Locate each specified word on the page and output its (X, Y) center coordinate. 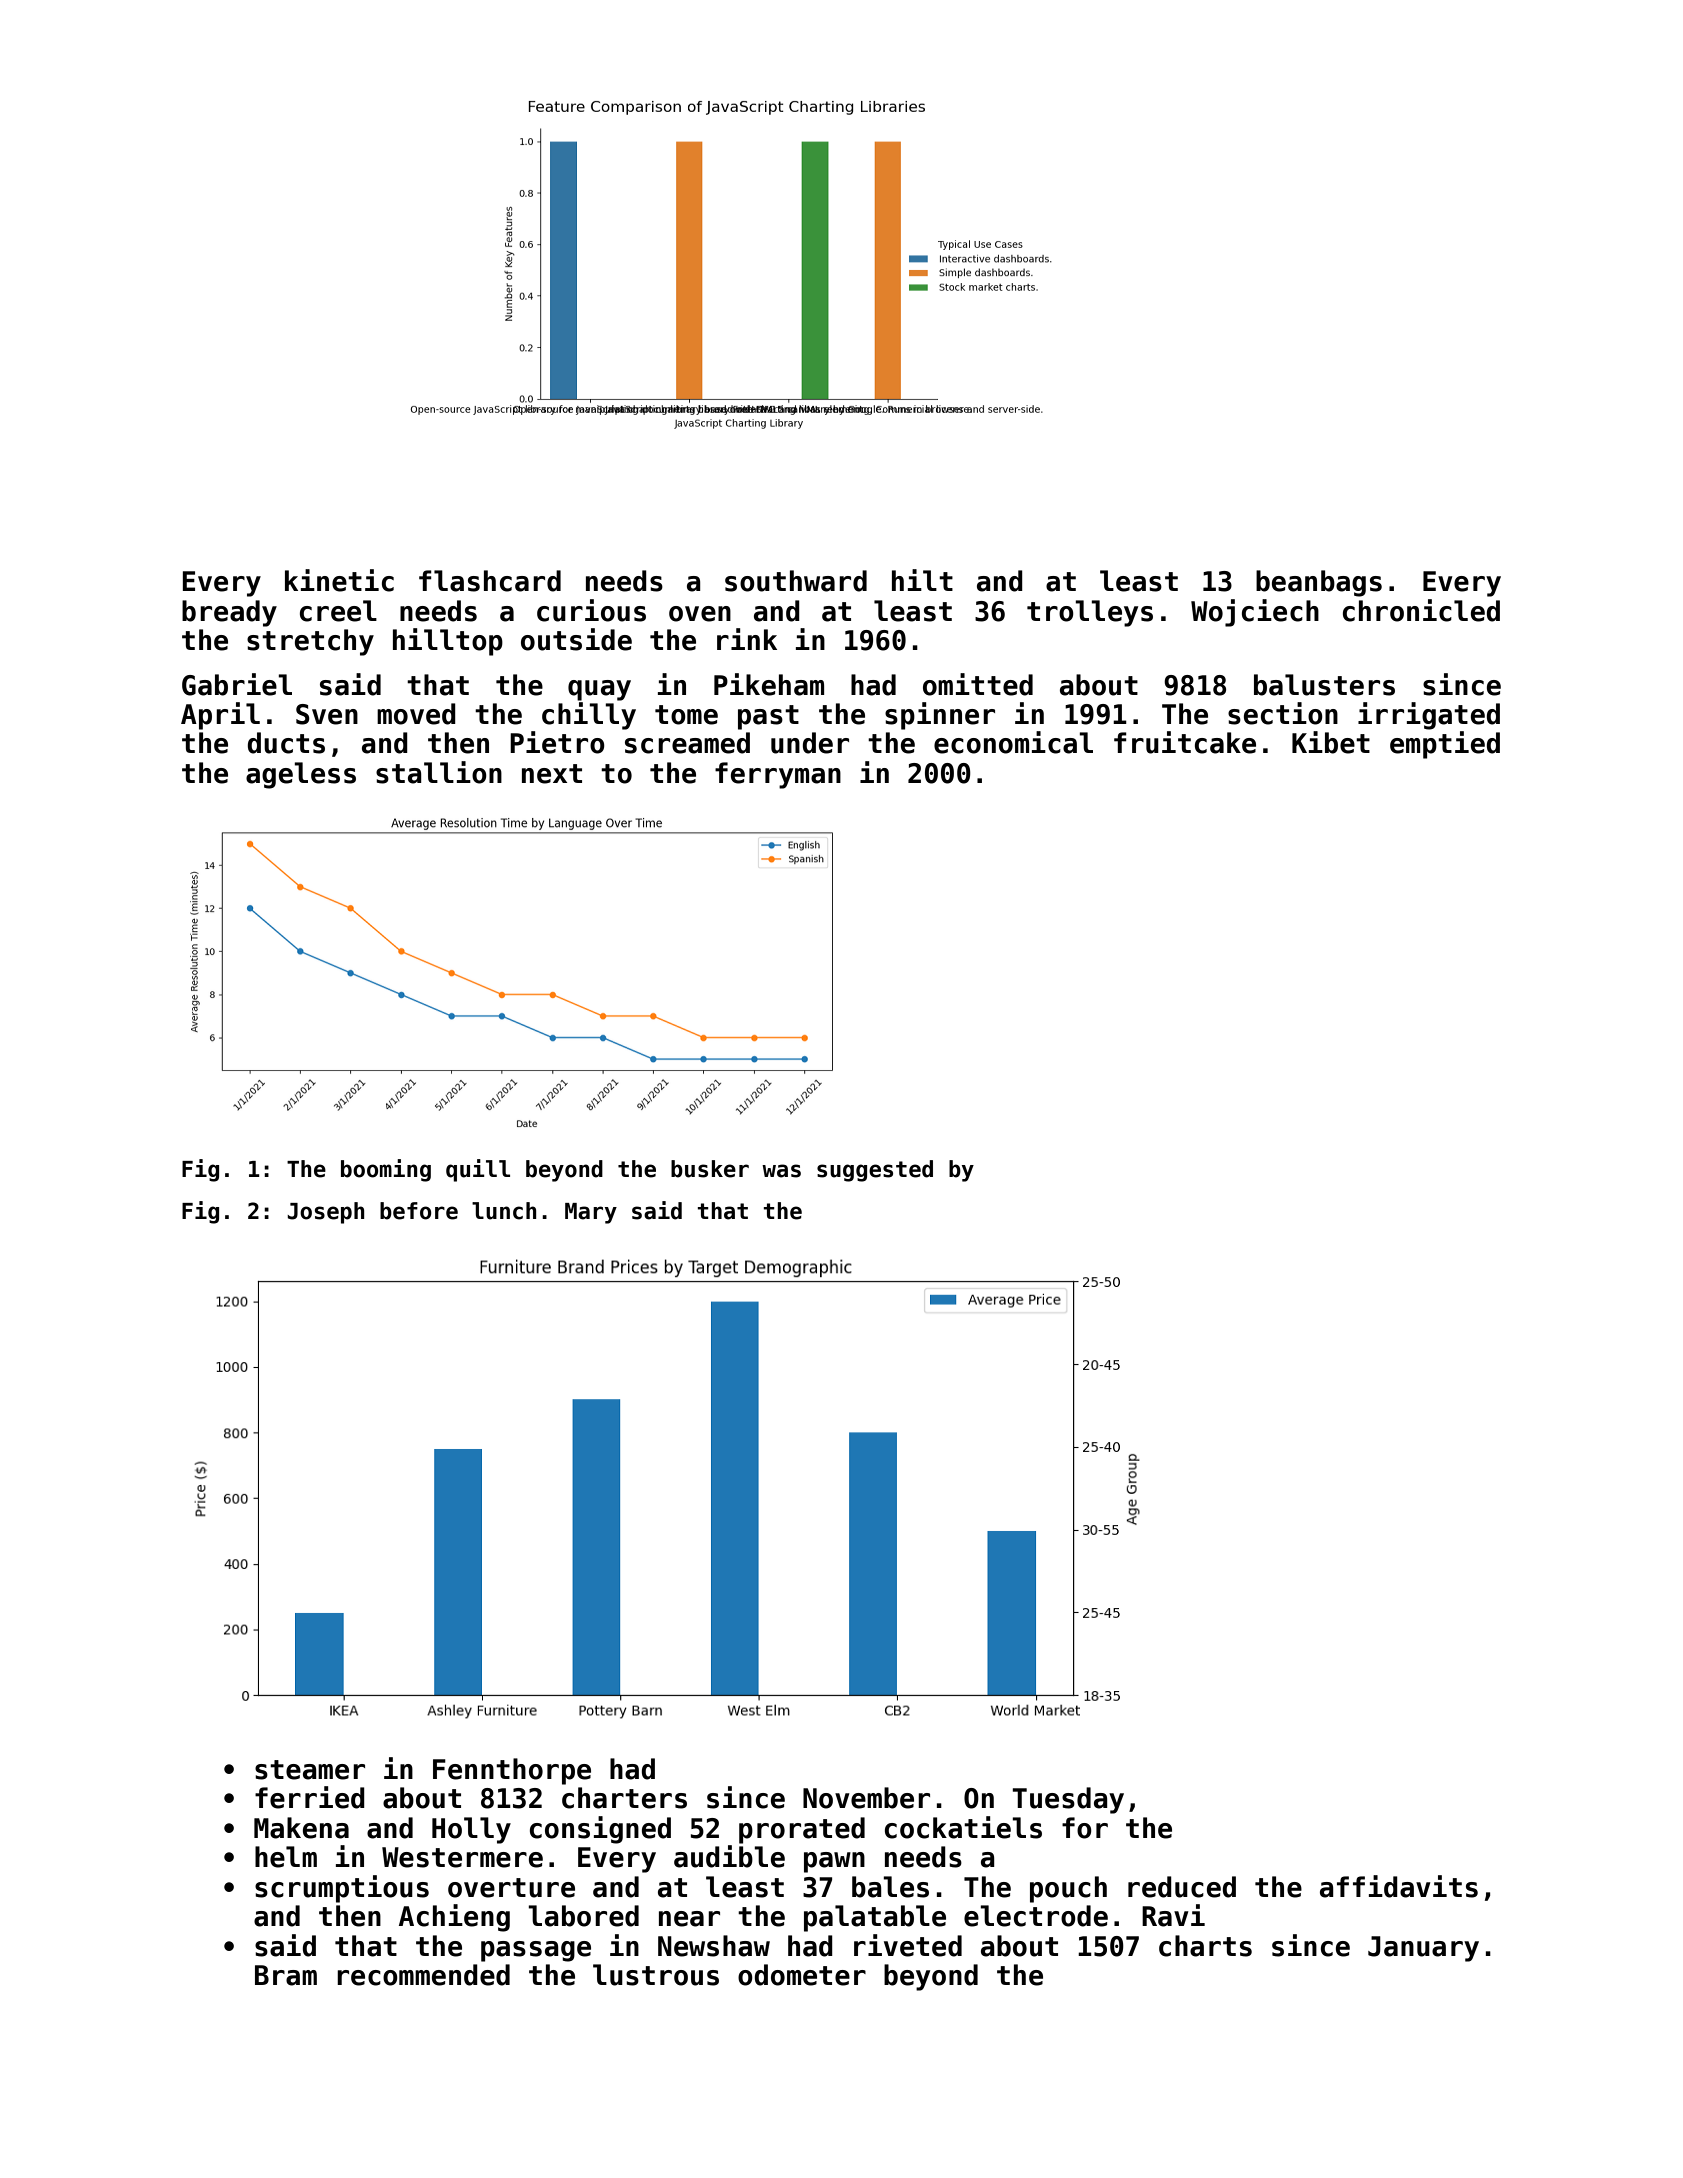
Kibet (1331, 742)
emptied (1445, 745)
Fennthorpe (512, 1771)
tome (686, 715)
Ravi (1173, 1915)
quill (478, 1170)
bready (229, 613)
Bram (286, 1975)
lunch (504, 1211)
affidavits (1399, 1886)
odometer (802, 1975)
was (781, 1171)
